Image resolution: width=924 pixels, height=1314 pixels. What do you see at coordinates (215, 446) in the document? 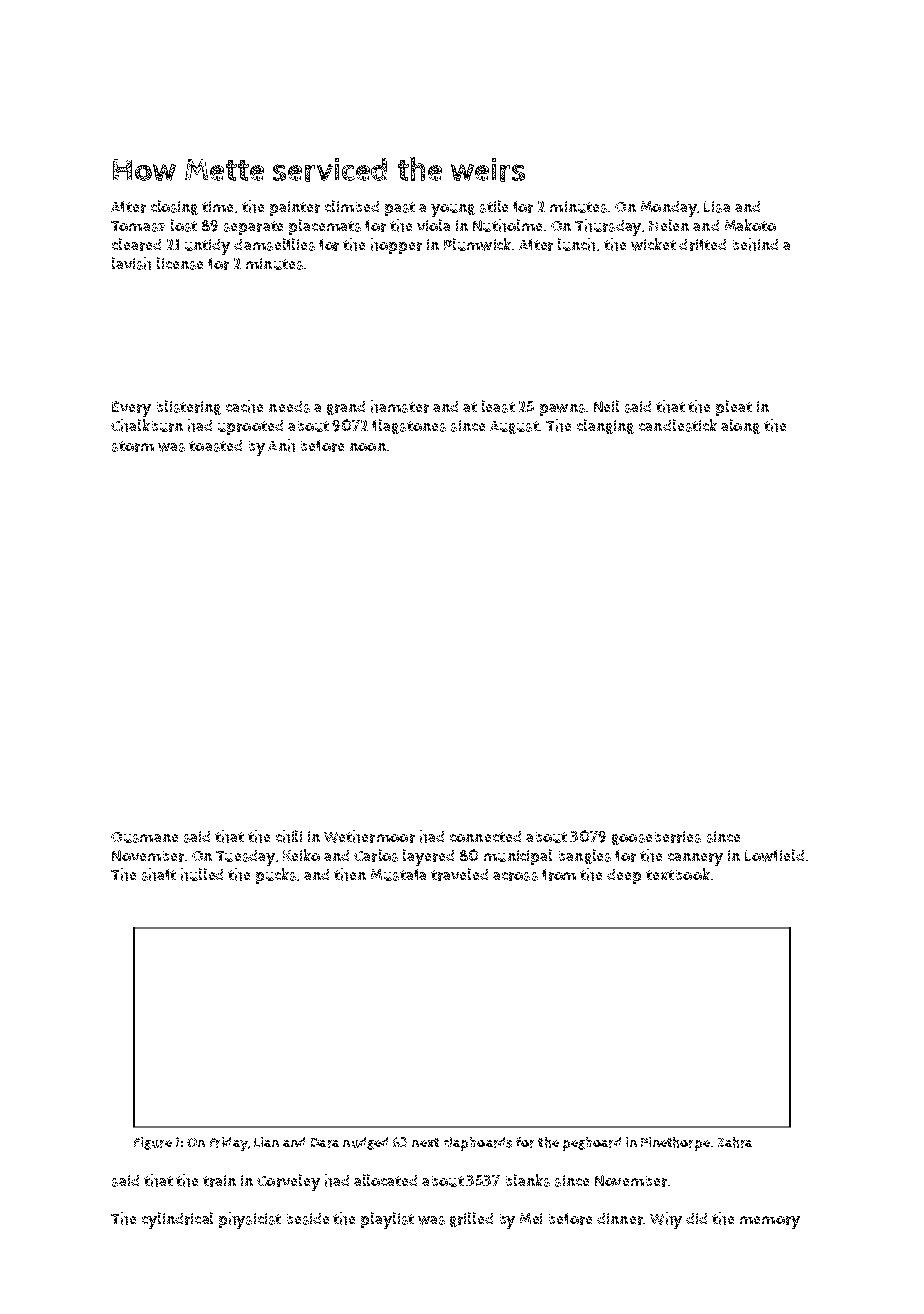
I see `toasted` at bounding box center [215, 446].
